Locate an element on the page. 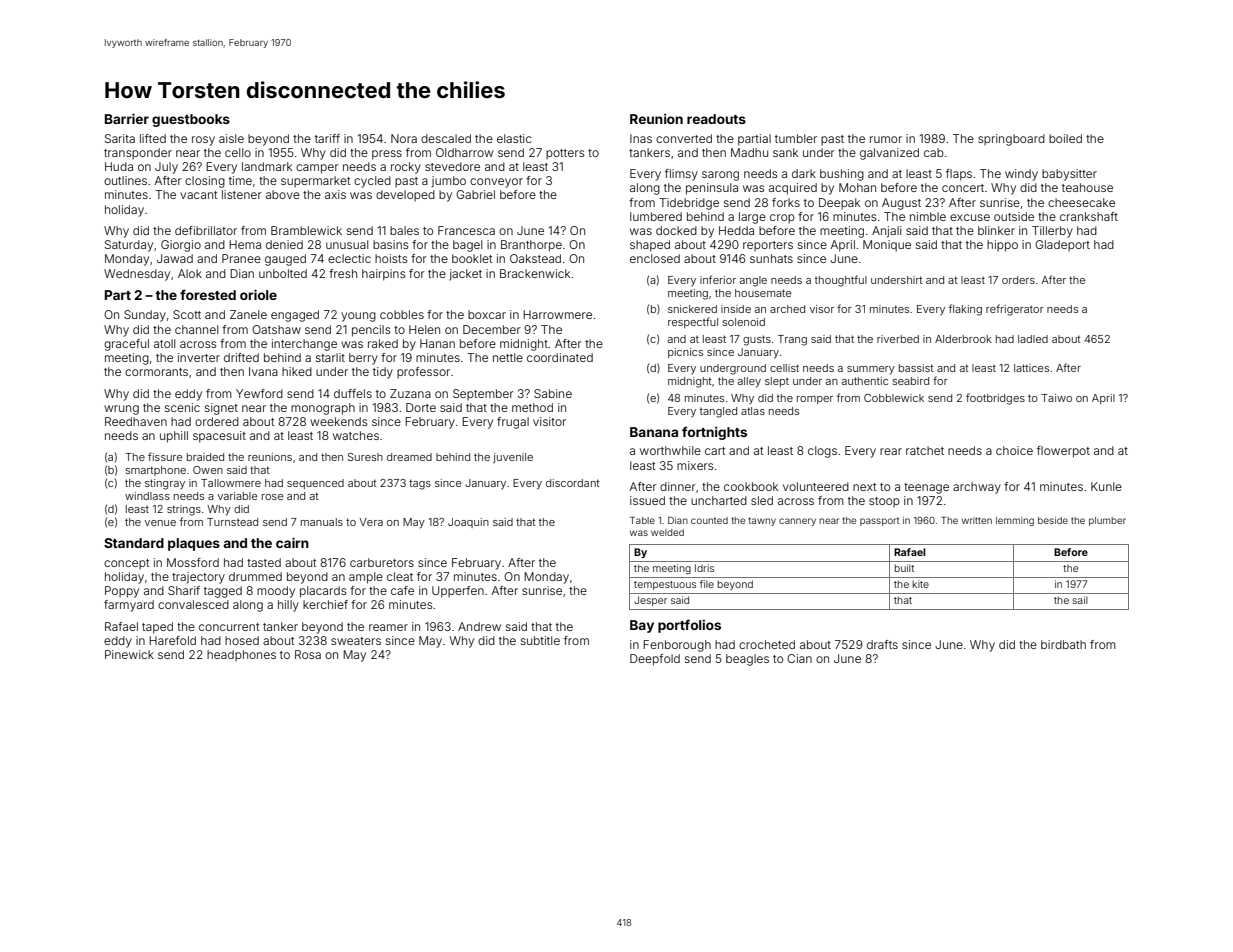  Rosa is located at coordinates (308, 654).
